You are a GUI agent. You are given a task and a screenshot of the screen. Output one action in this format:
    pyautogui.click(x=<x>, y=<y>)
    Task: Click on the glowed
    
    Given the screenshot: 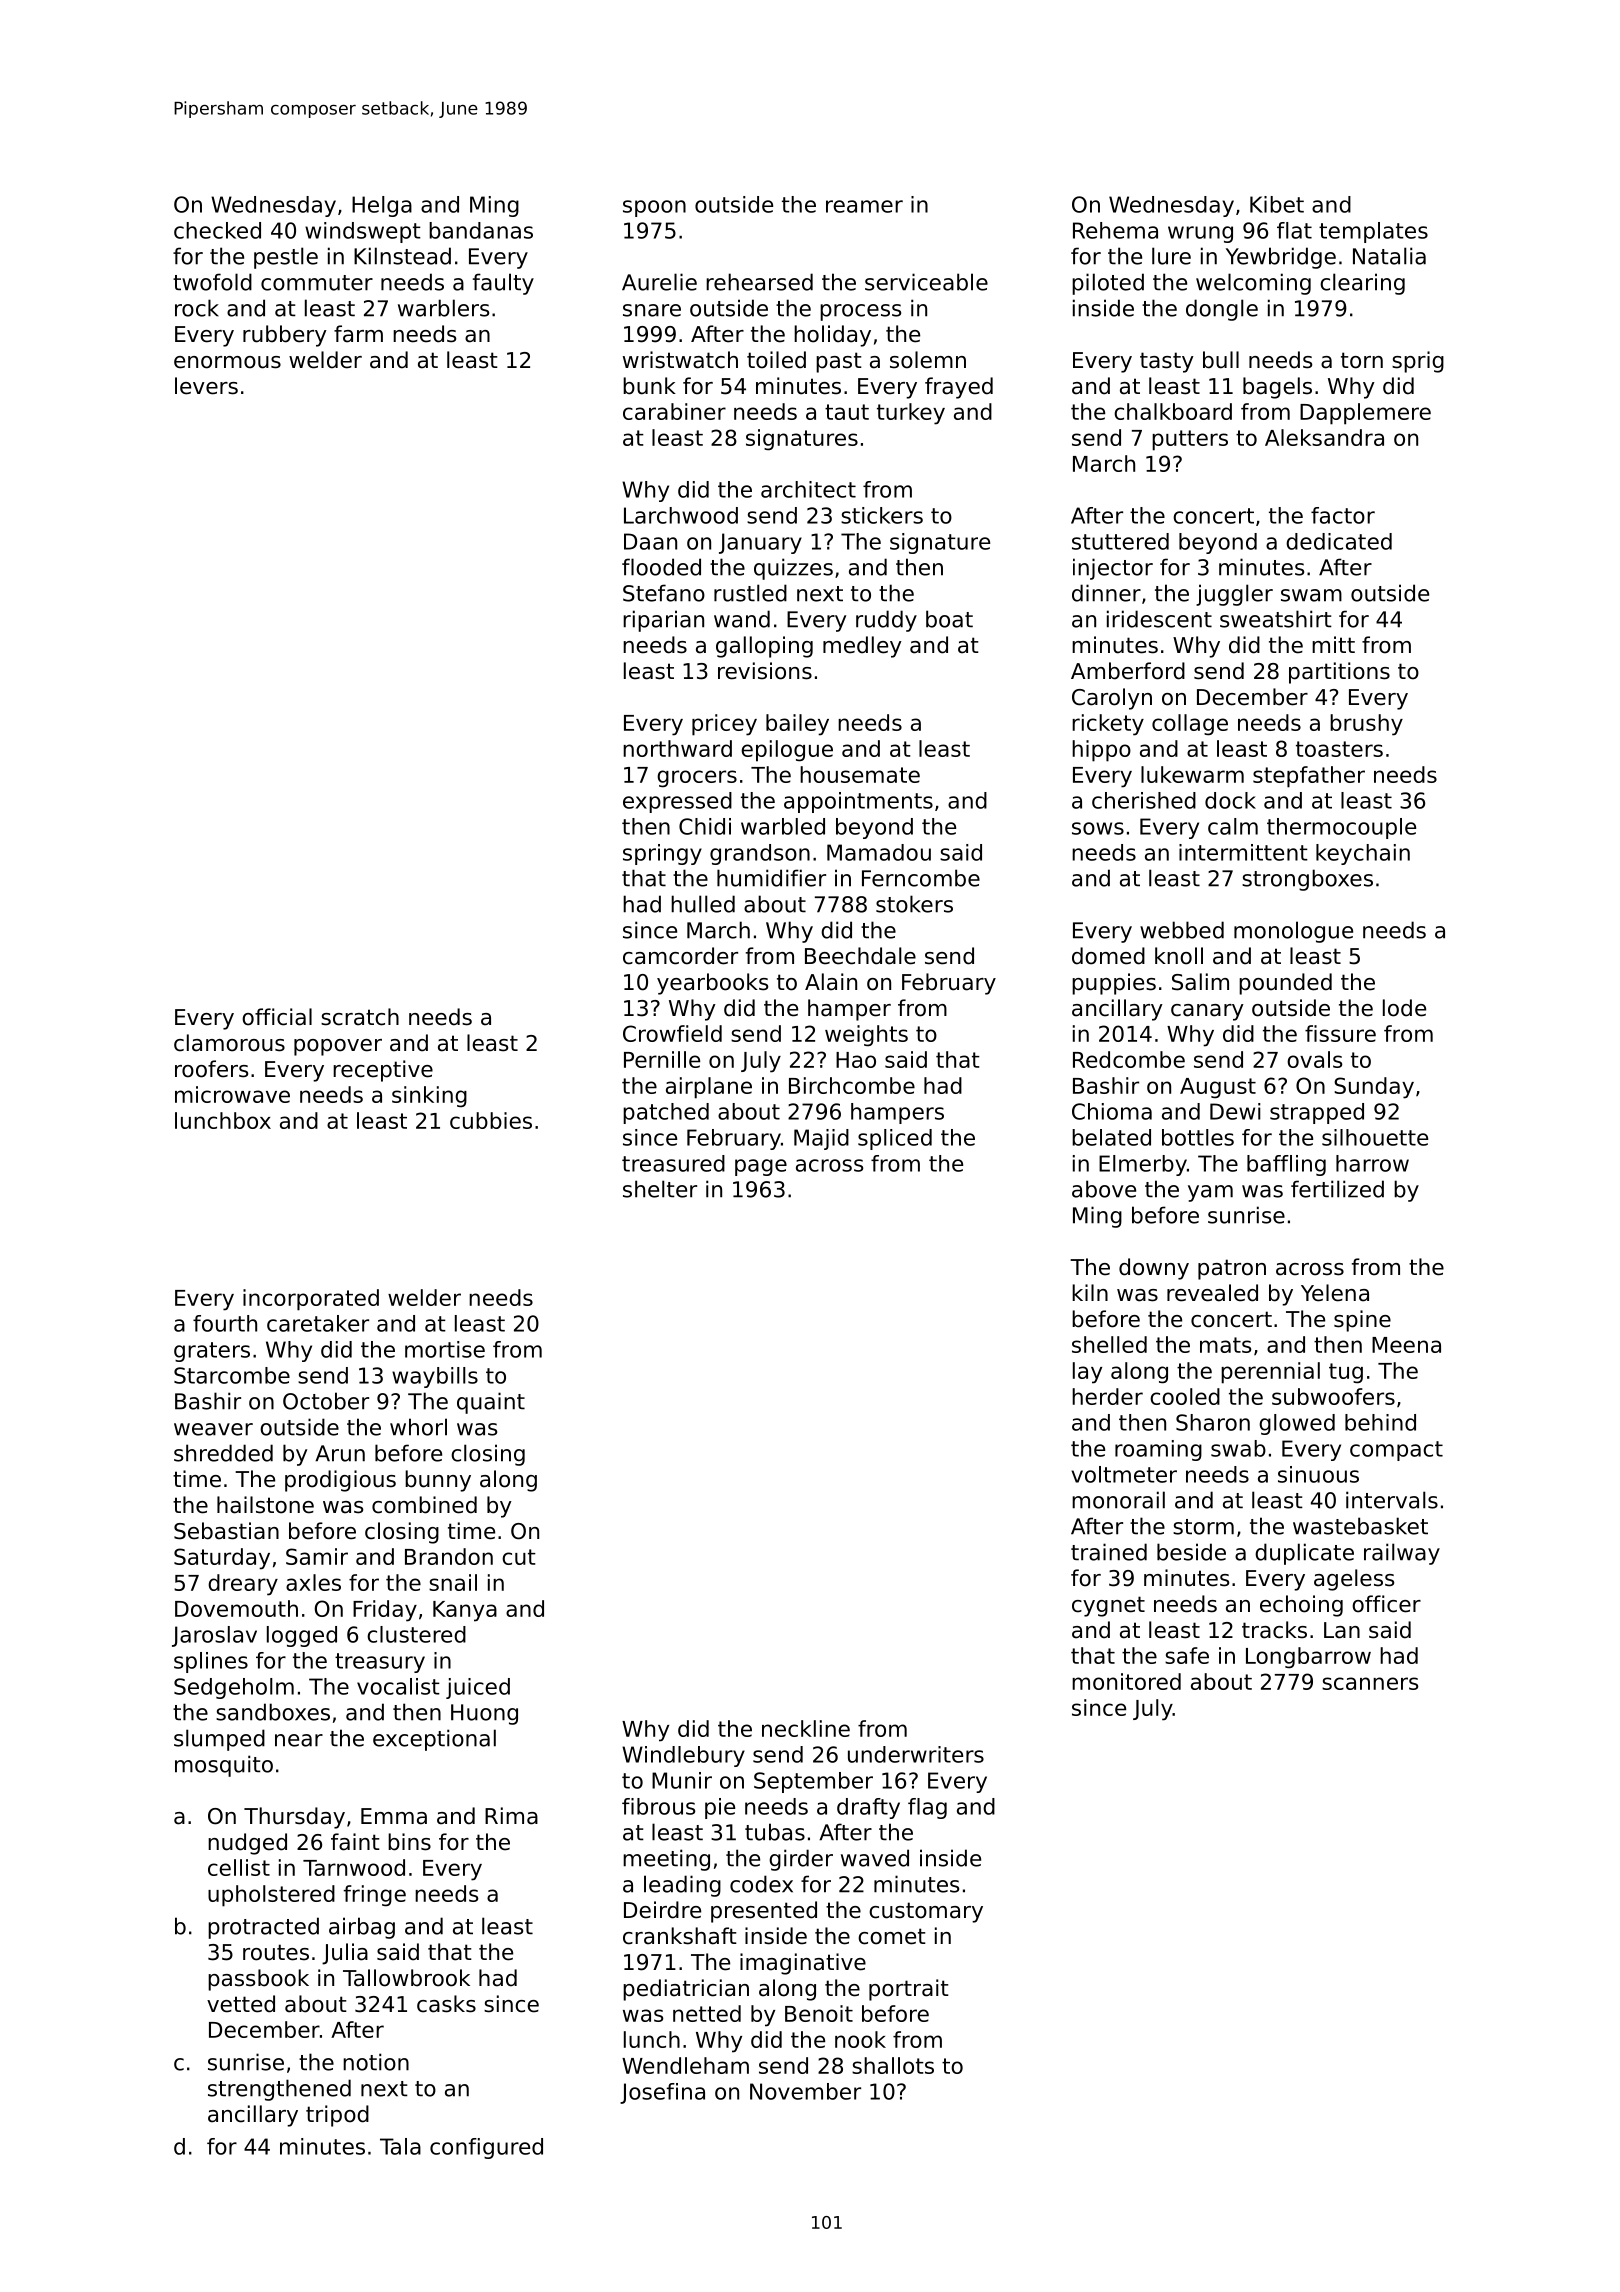 What is the action you would take?
    pyautogui.click(x=1297, y=1424)
